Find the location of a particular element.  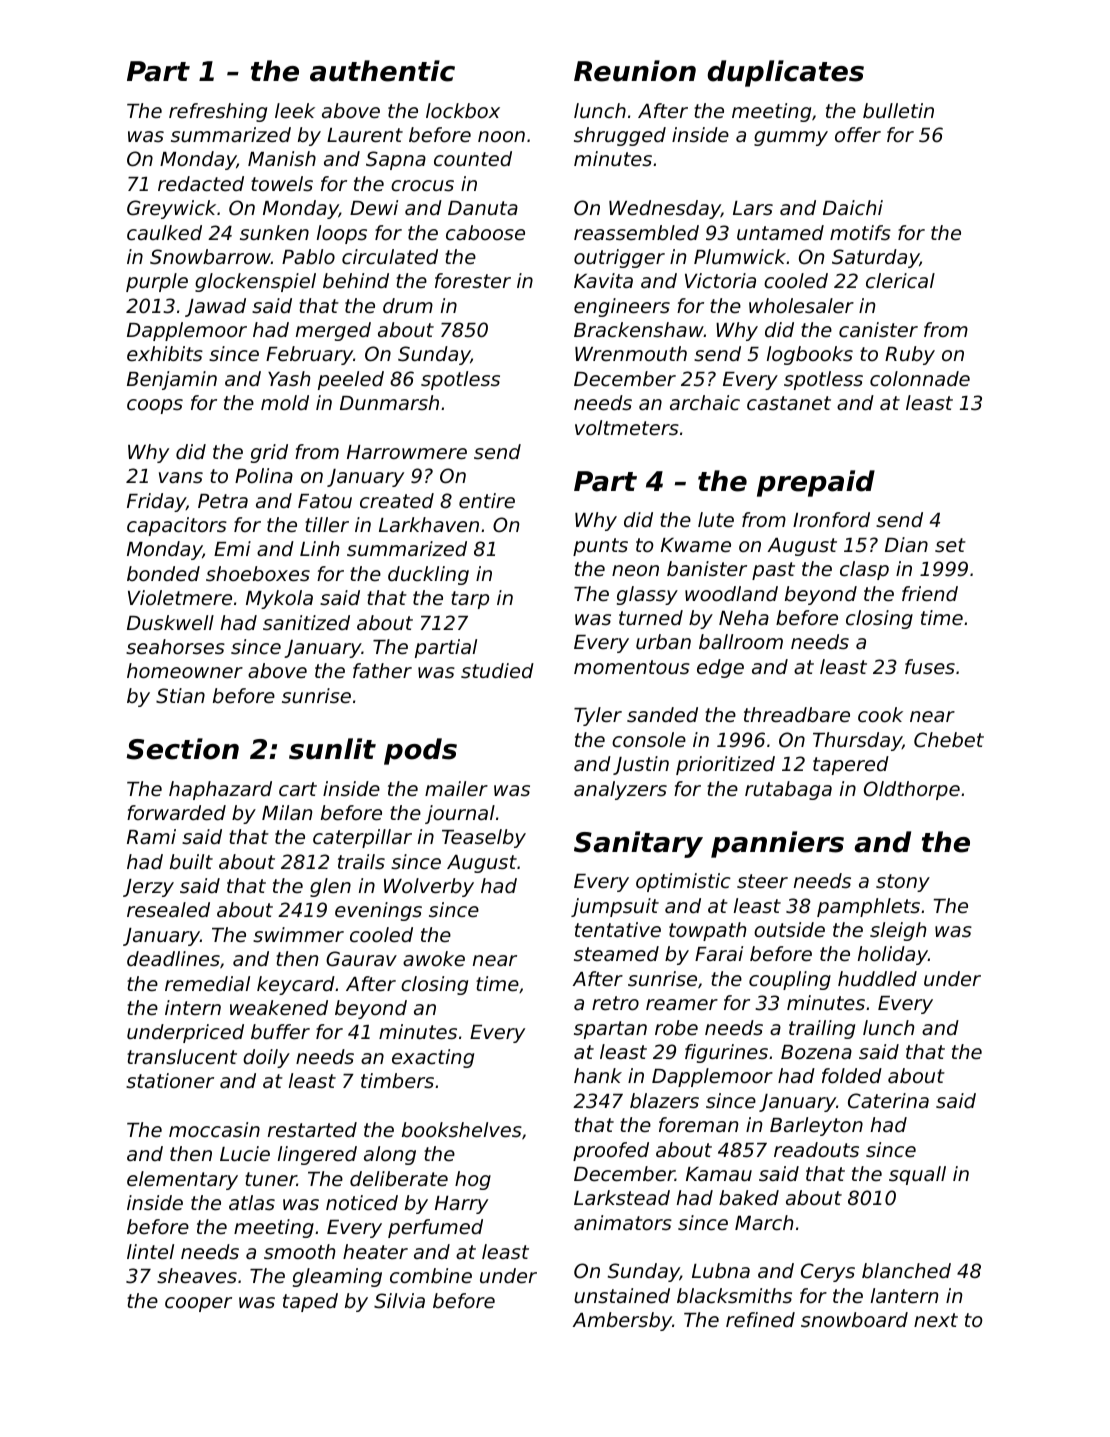

deadlines is located at coordinates (173, 959).
